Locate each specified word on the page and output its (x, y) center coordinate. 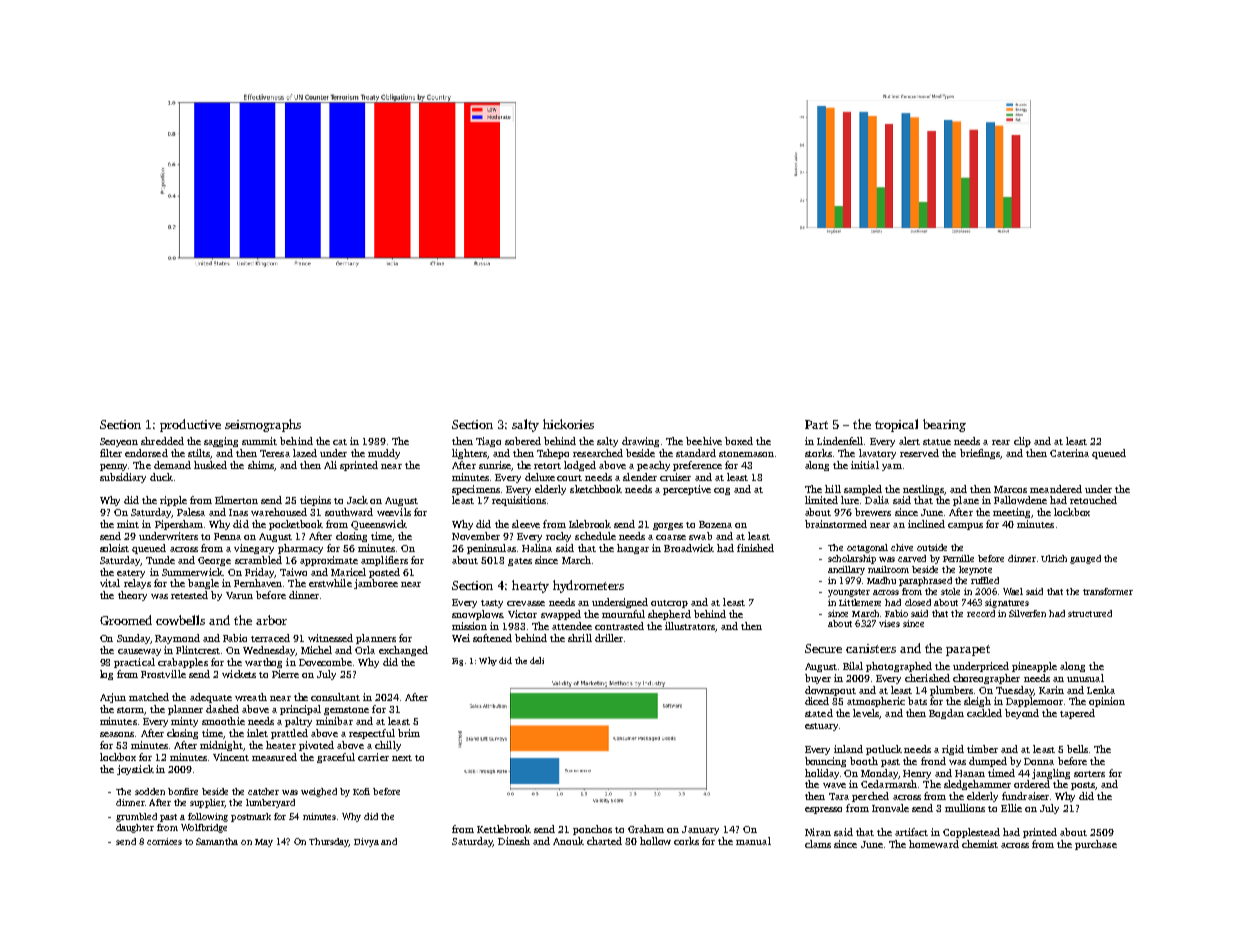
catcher (263, 791)
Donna (1039, 761)
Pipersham (179, 525)
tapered (1077, 714)
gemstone (346, 711)
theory (132, 596)
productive (190, 425)
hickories (568, 424)
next (402, 758)
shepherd (669, 615)
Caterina (1069, 453)
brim (409, 733)
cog (722, 491)
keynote (975, 570)
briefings (980, 454)
